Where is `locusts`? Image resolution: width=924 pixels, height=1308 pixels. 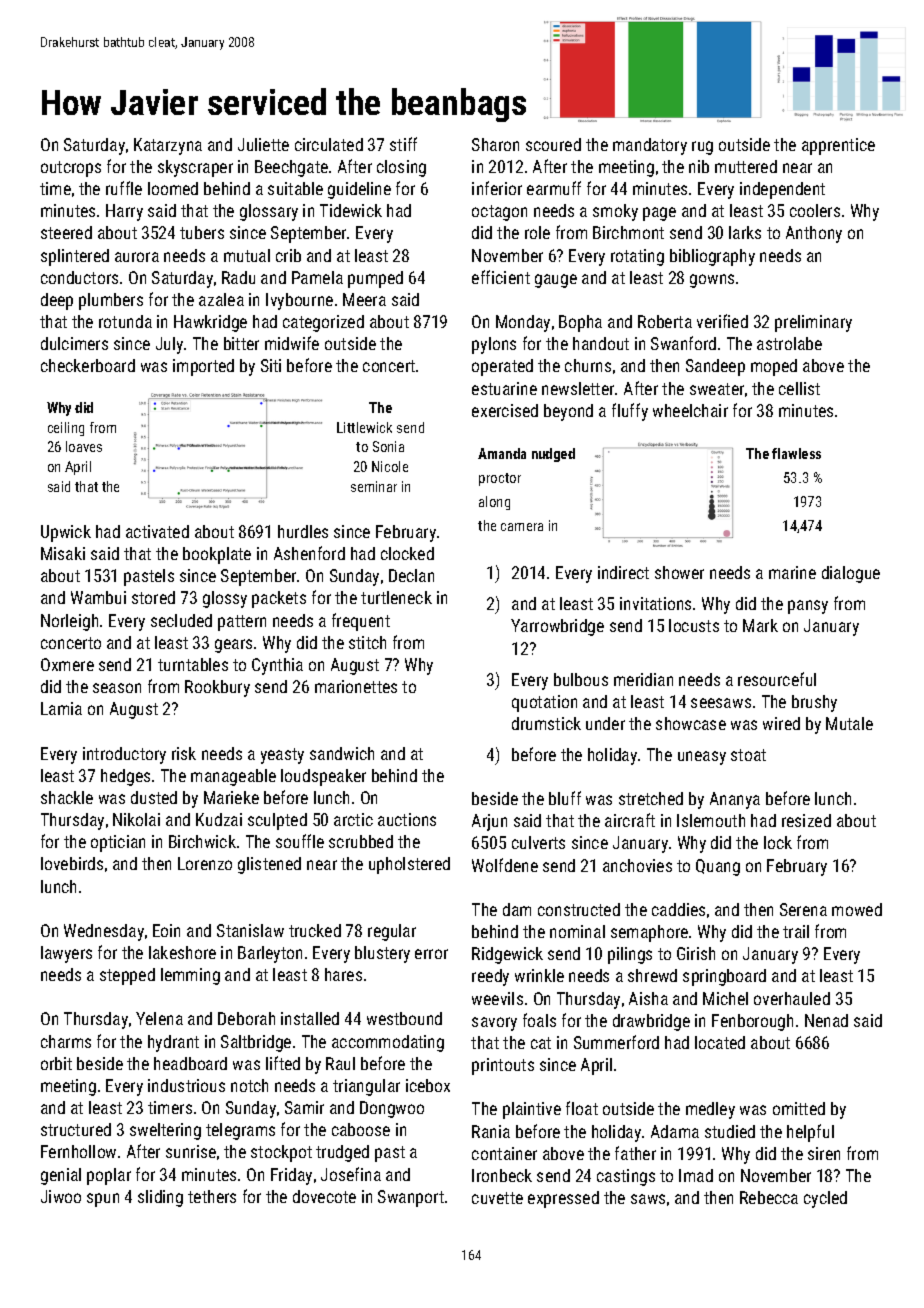 locusts is located at coordinates (694, 625).
